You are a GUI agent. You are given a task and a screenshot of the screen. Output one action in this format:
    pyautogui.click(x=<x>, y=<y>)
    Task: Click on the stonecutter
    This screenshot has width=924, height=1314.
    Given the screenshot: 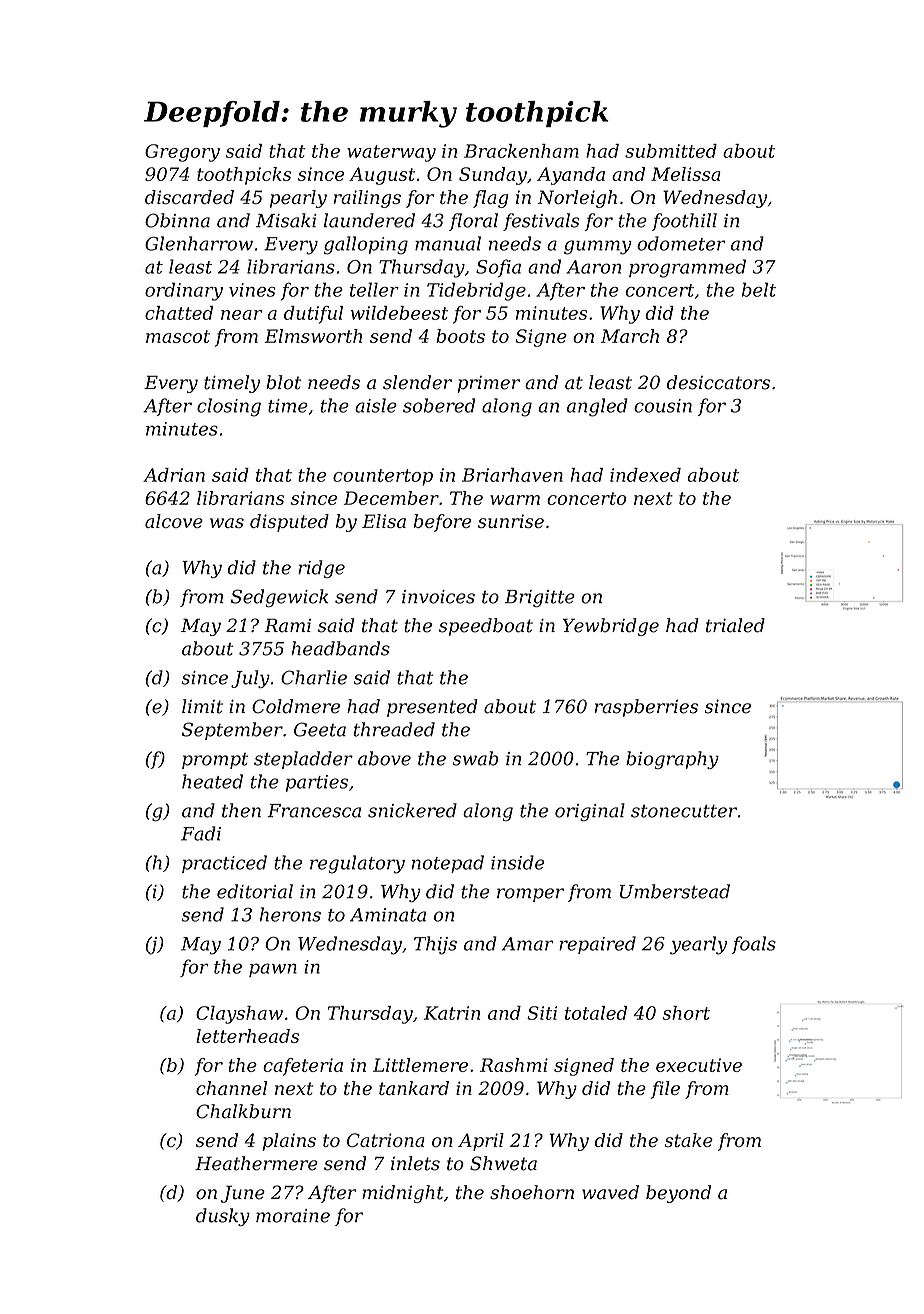 What is the action you would take?
    pyautogui.click(x=684, y=811)
